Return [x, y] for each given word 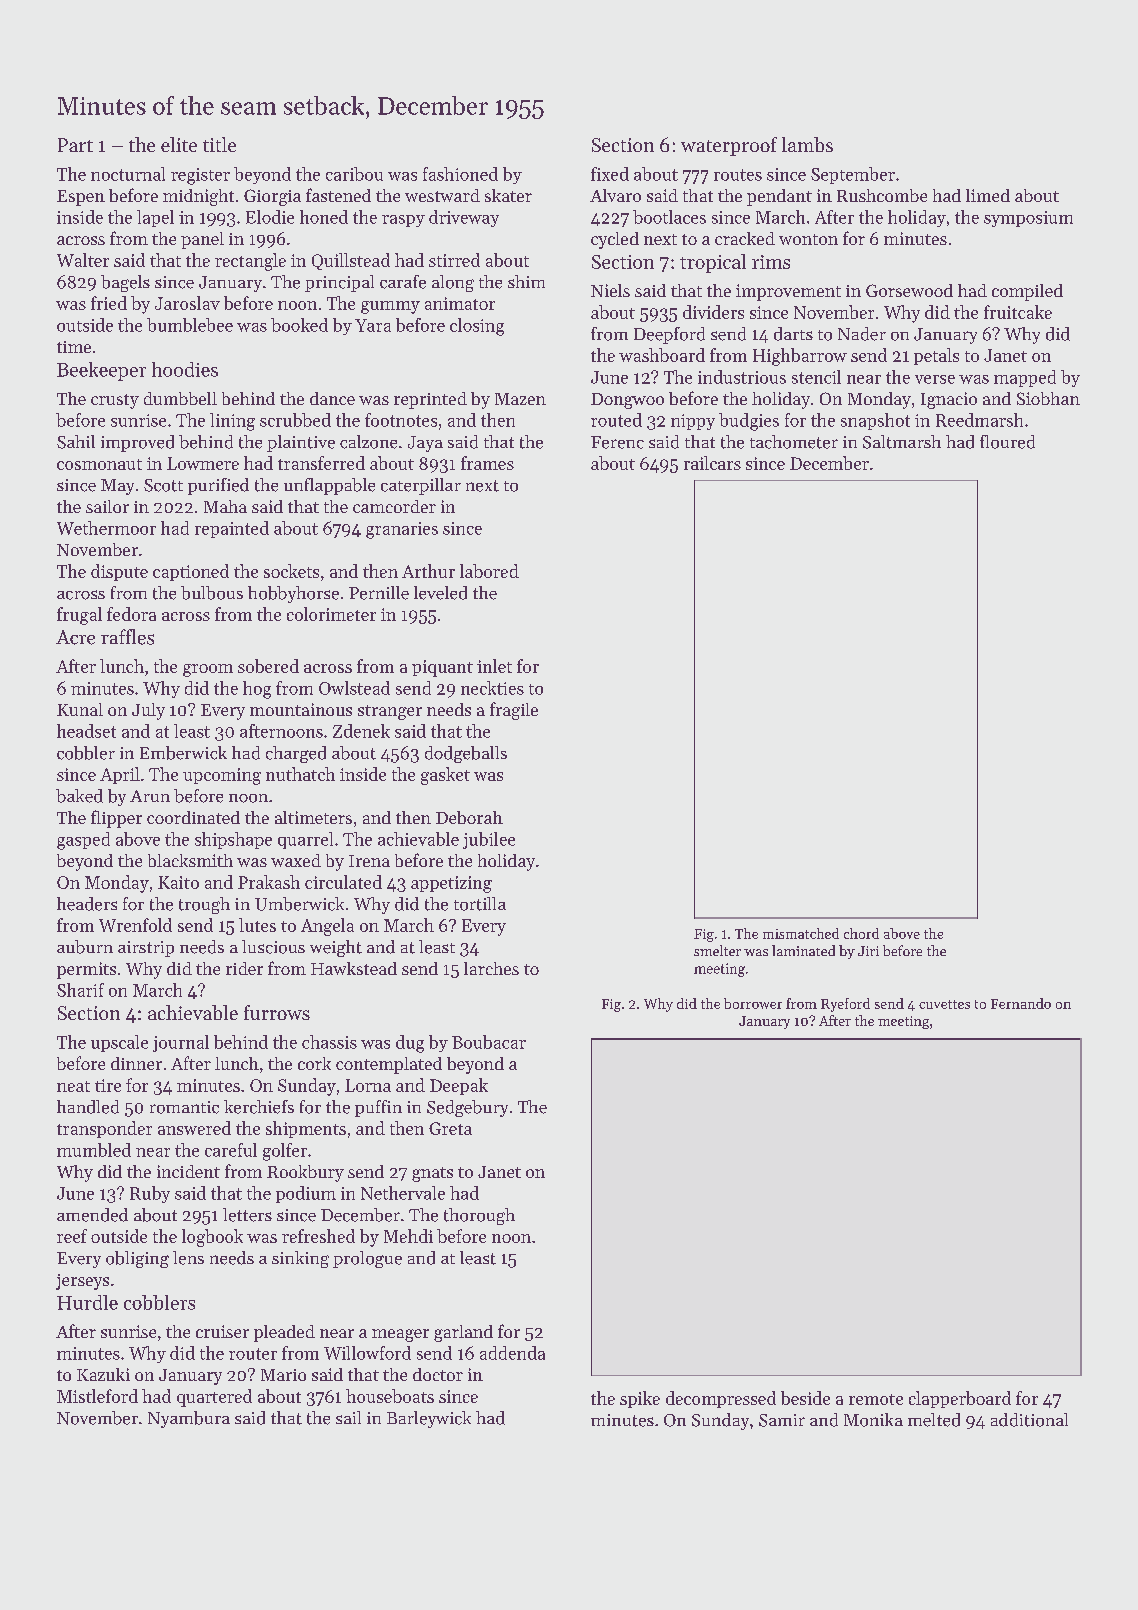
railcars [712, 463]
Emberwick [183, 753]
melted [934, 1420]
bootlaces [669, 217]
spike [640, 1399]
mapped [1025, 378]
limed [988, 195]
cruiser [222, 1331]
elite [179, 144]
